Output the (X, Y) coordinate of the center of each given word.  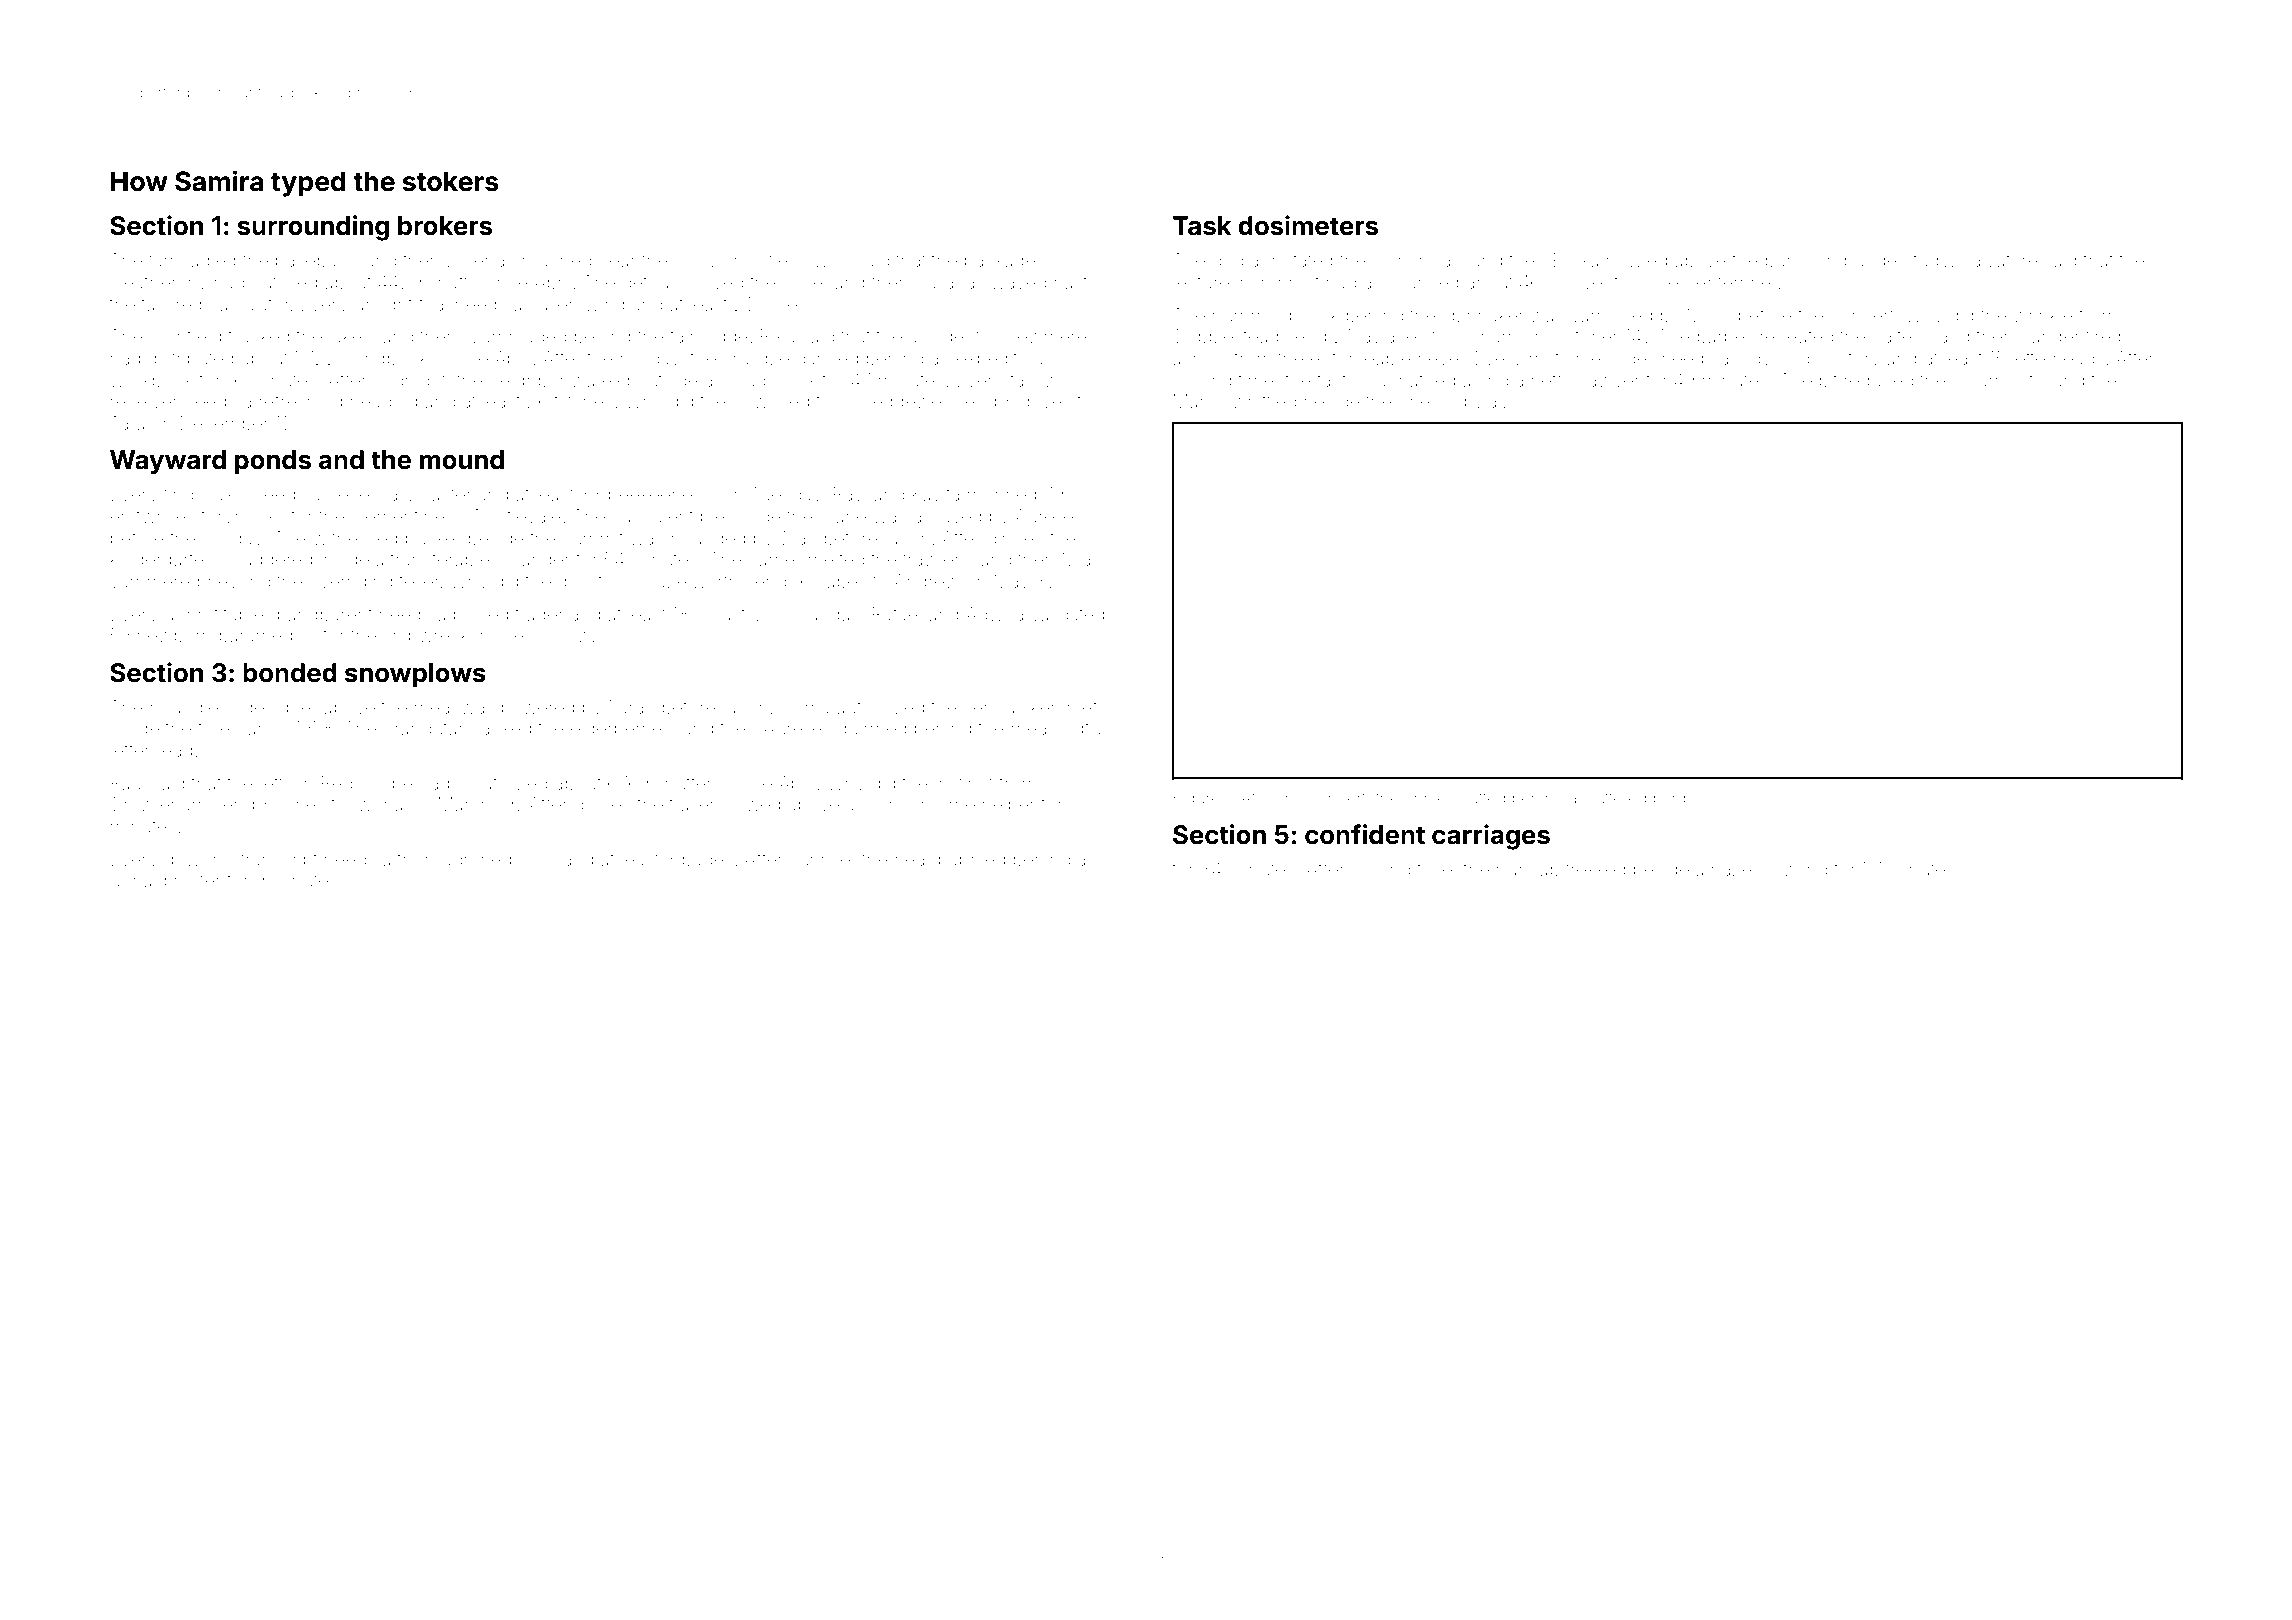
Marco (1199, 401)
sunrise (820, 859)
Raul (128, 783)
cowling (1795, 871)
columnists (1997, 380)
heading (384, 403)
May (1012, 583)
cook (1319, 315)
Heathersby (159, 284)
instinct (964, 783)
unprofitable (214, 615)
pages (708, 862)
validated (1067, 614)
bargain (1680, 800)
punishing (1806, 262)
